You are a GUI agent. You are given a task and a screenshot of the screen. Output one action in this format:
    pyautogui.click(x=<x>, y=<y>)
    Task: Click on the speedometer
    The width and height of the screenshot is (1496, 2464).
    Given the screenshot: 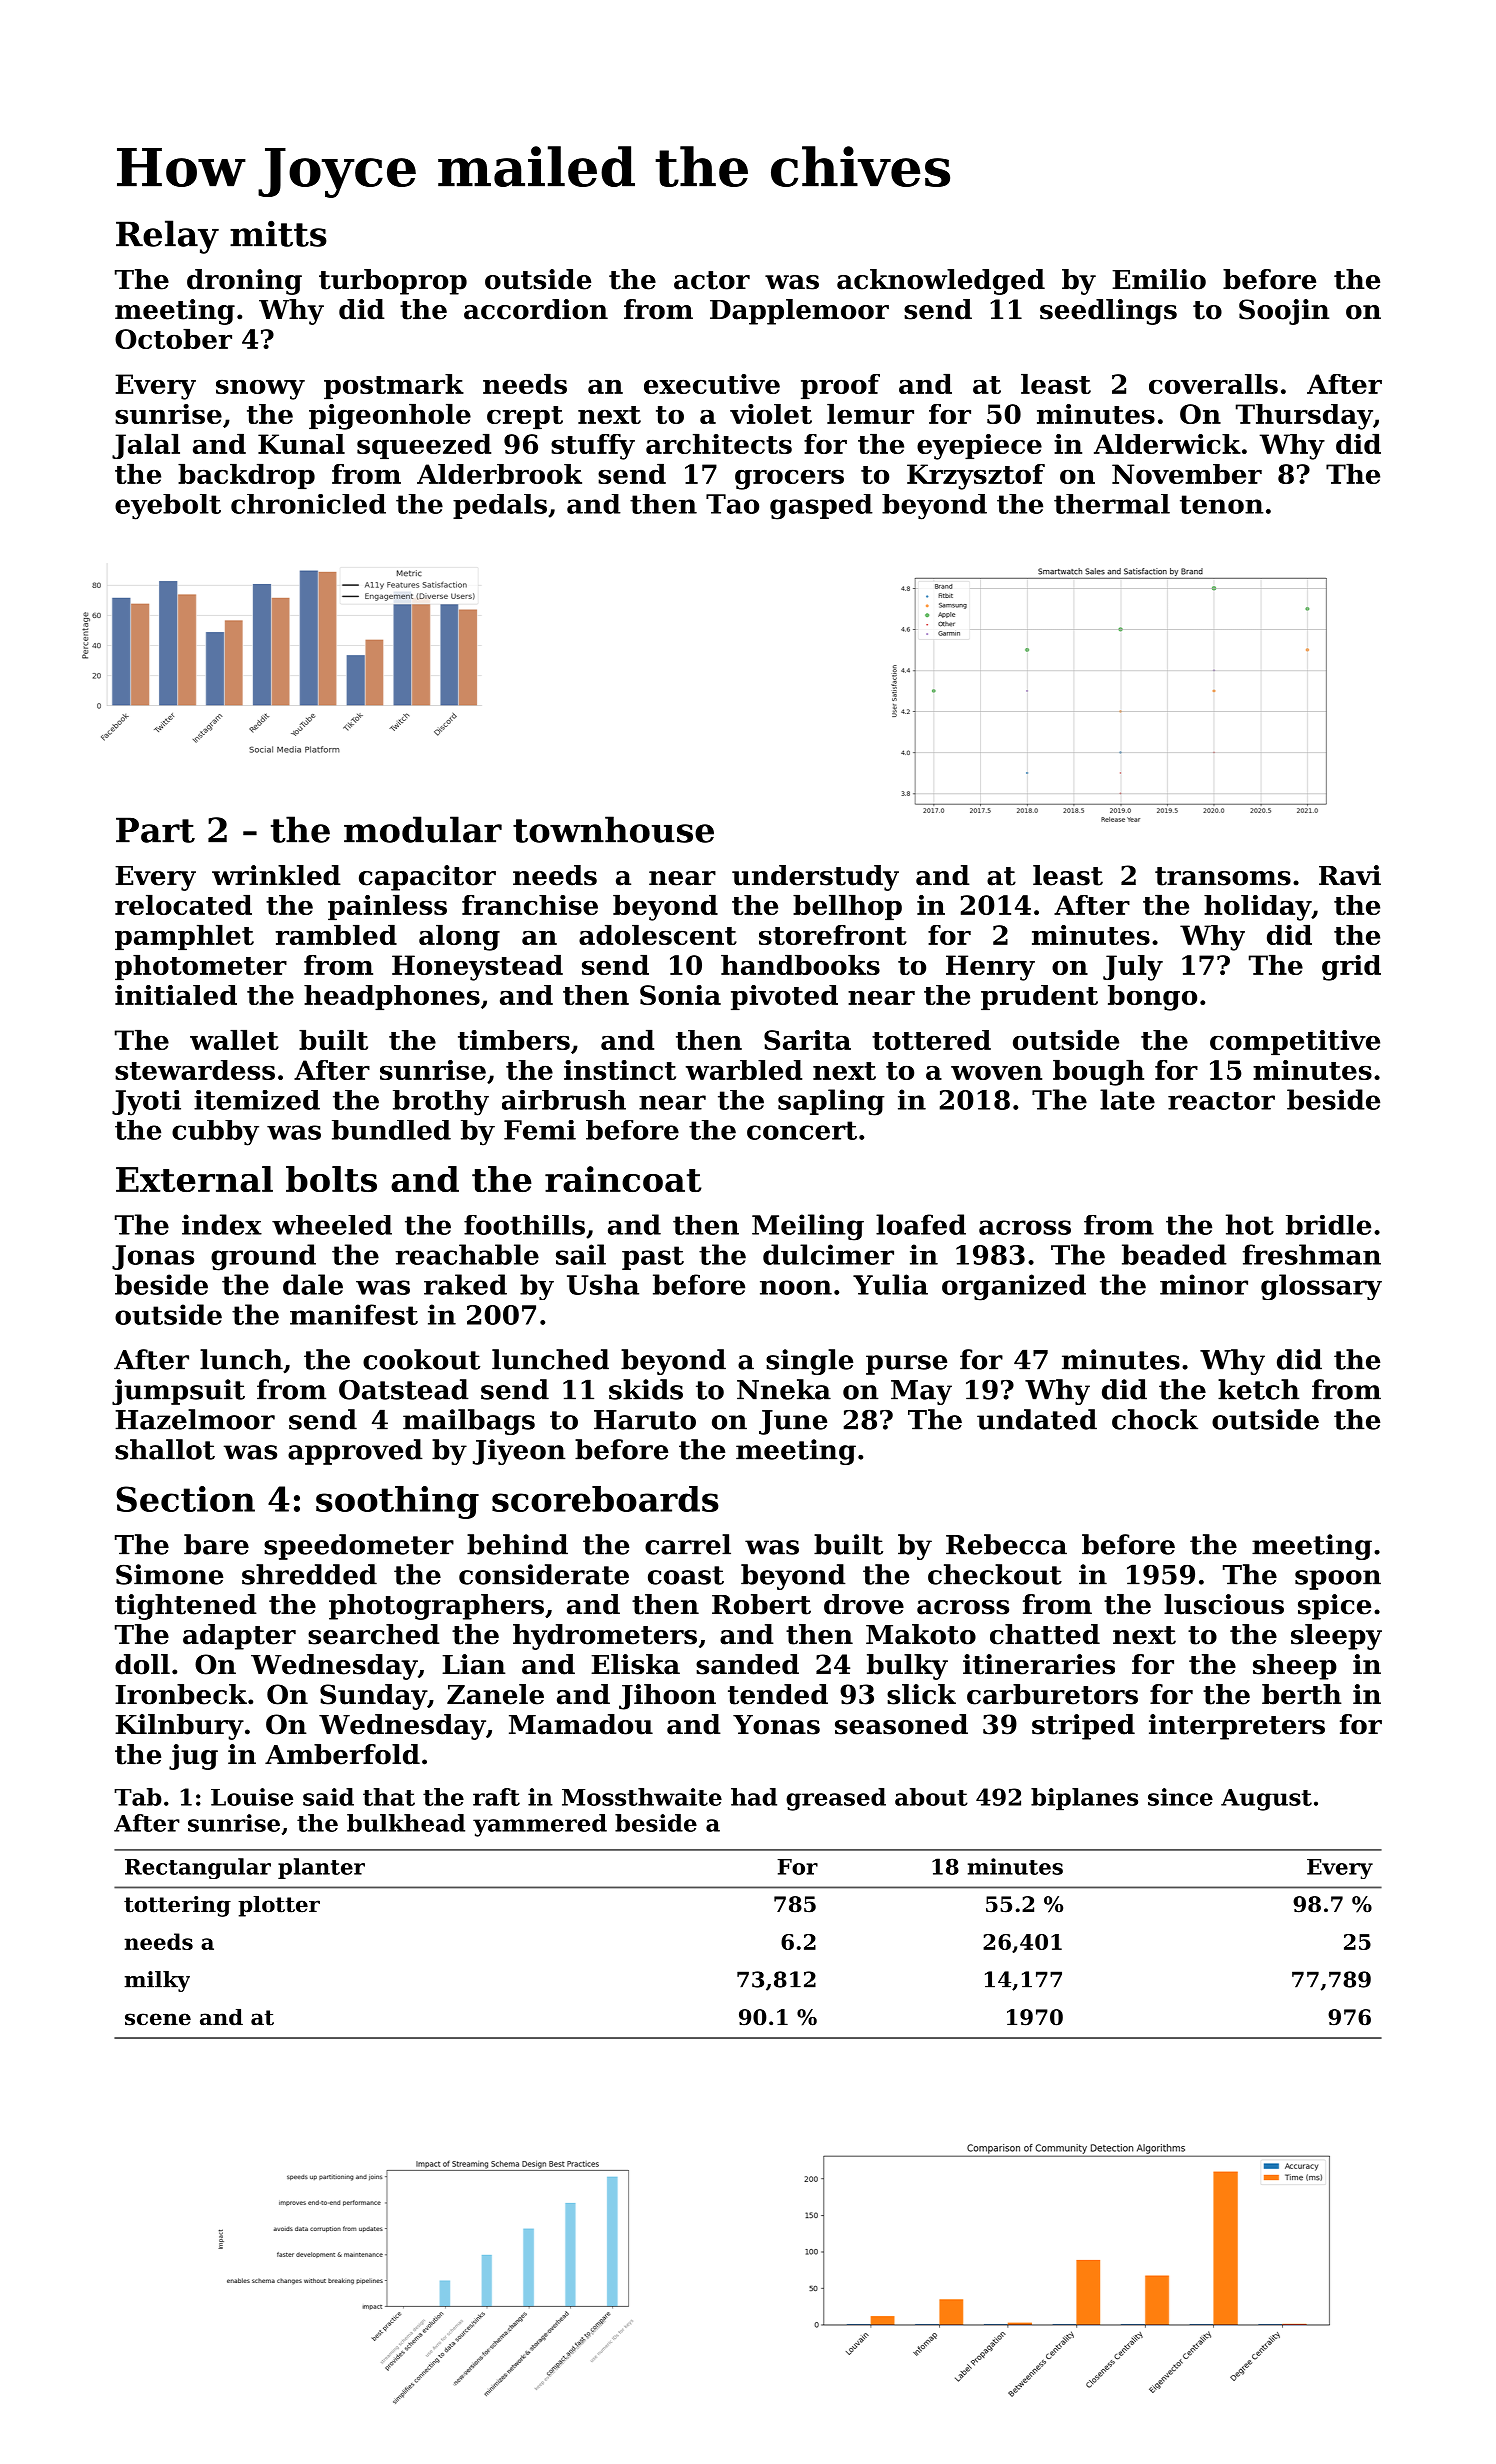 What is the action you would take?
    pyautogui.click(x=359, y=1547)
